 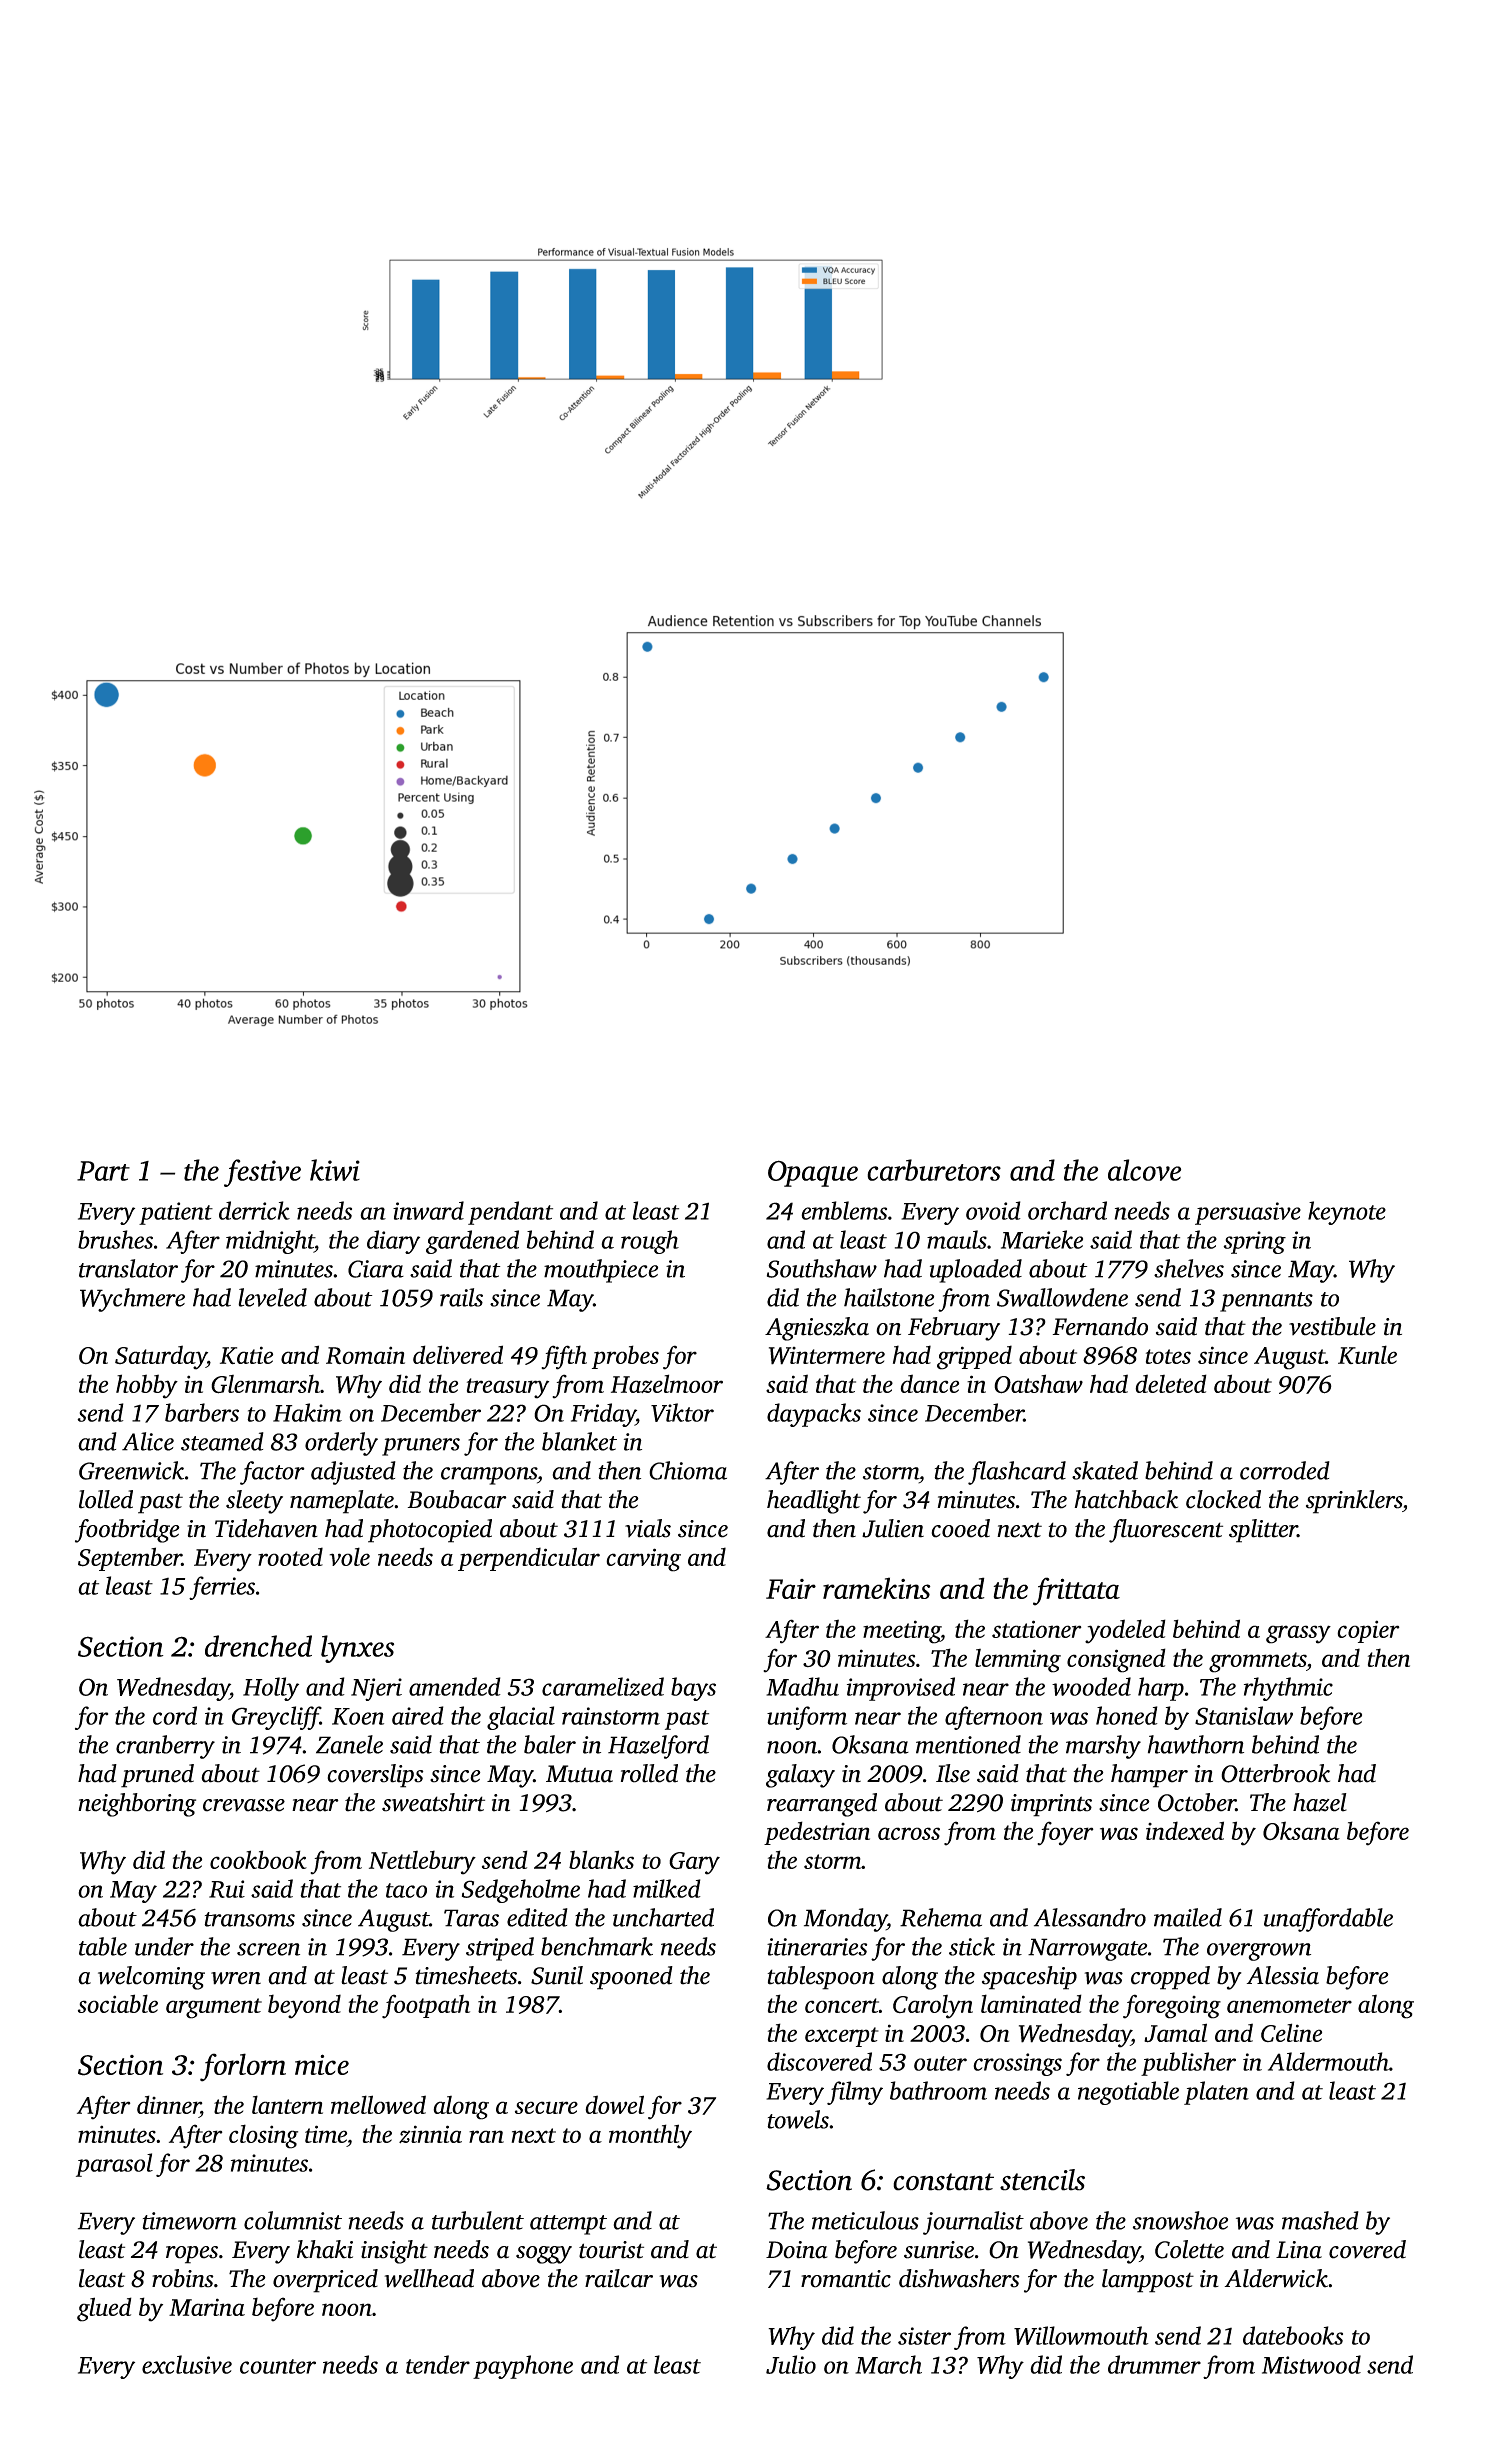 I want to click on sunrise, so click(x=939, y=2250).
